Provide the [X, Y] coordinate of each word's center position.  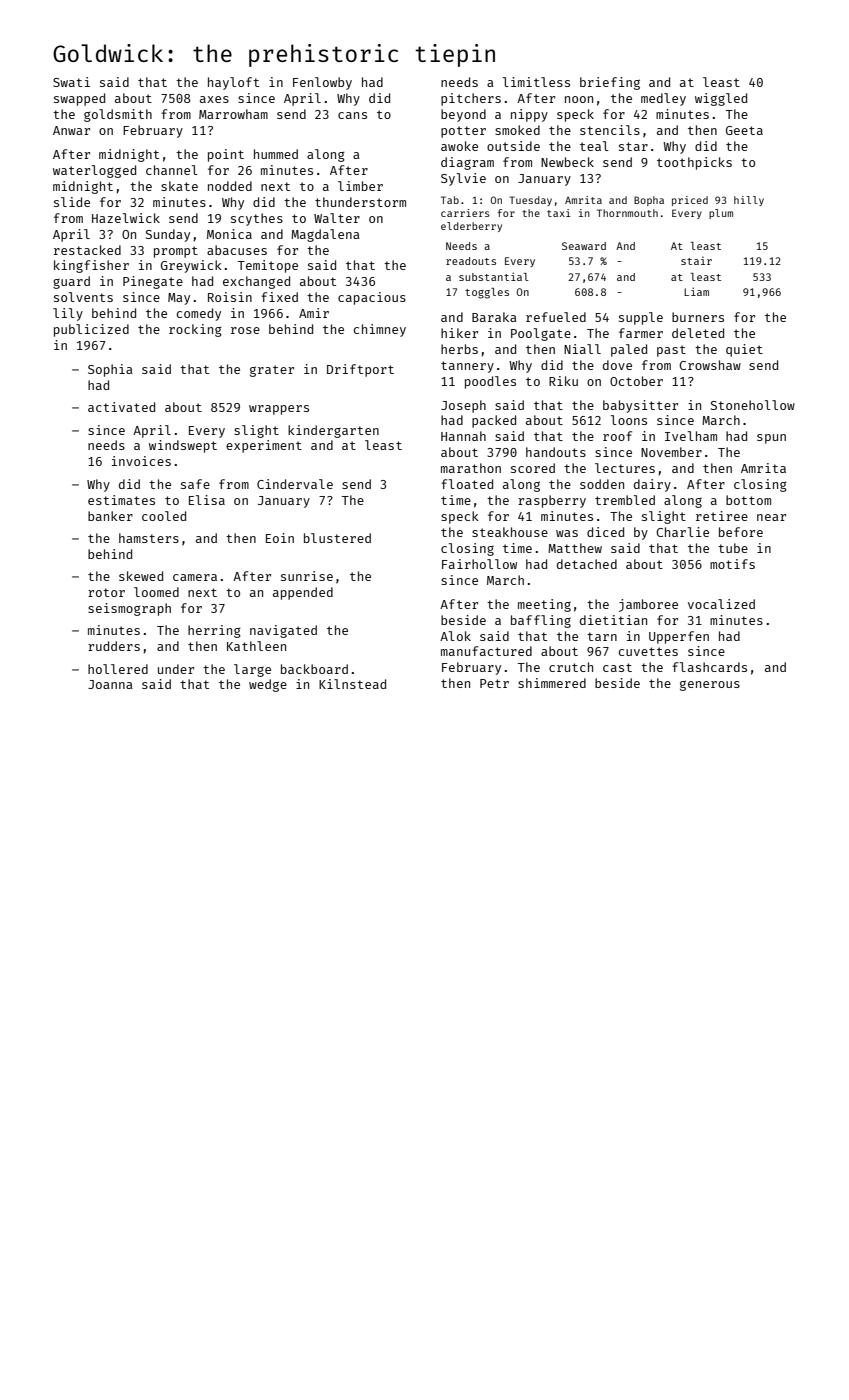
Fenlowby [322, 83]
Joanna [110, 684]
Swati [71, 82]
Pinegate [153, 282]
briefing [610, 83]
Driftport [360, 370]
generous [710, 685]
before [741, 532]
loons [629, 420]
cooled [164, 516]
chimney [380, 330]
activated [121, 407]
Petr [494, 683]
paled [629, 350]
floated [467, 484]
